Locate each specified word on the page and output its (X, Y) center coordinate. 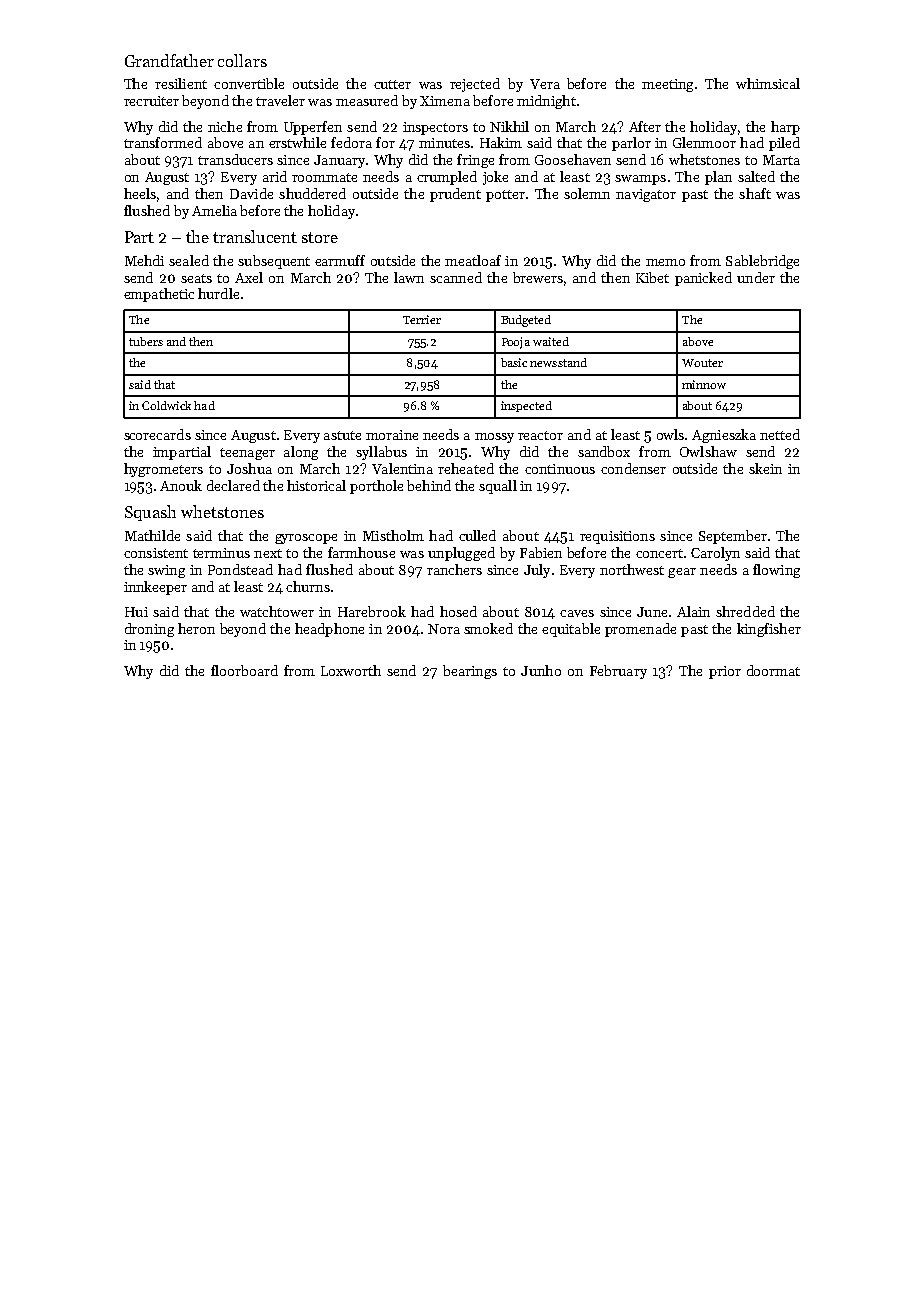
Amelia (214, 210)
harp (785, 128)
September (733, 537)
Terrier (422, 319)
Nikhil (509, 126)
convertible (249, 83)
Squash (150, 513)
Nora (444, 629)
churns (308, 586)
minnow (704, 384)
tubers (146, 341)
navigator (646, 195)
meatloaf (473, 260)
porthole (376, 487)
